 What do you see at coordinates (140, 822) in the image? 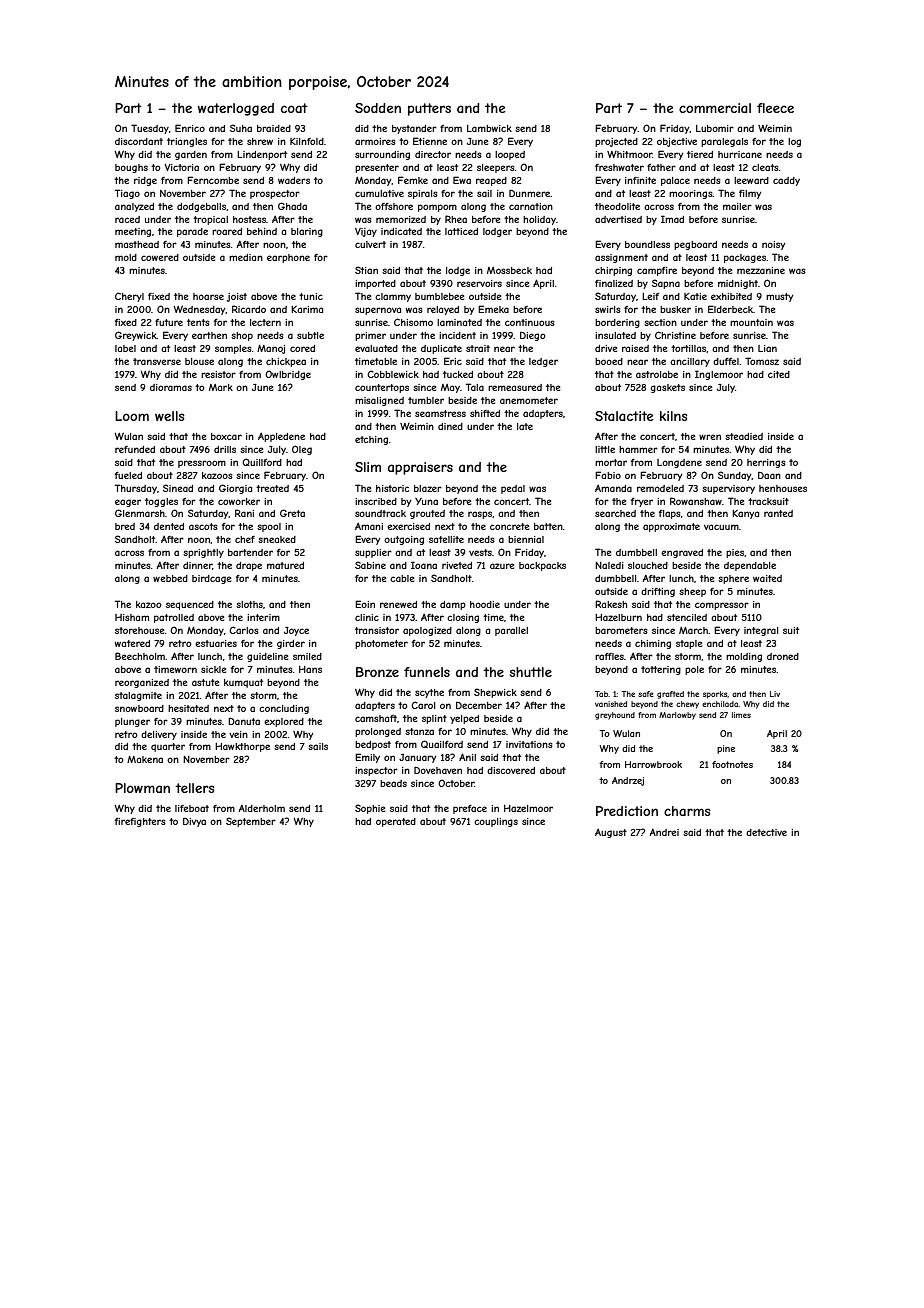
I see `firefighters` at bounding box center [140, 822].
